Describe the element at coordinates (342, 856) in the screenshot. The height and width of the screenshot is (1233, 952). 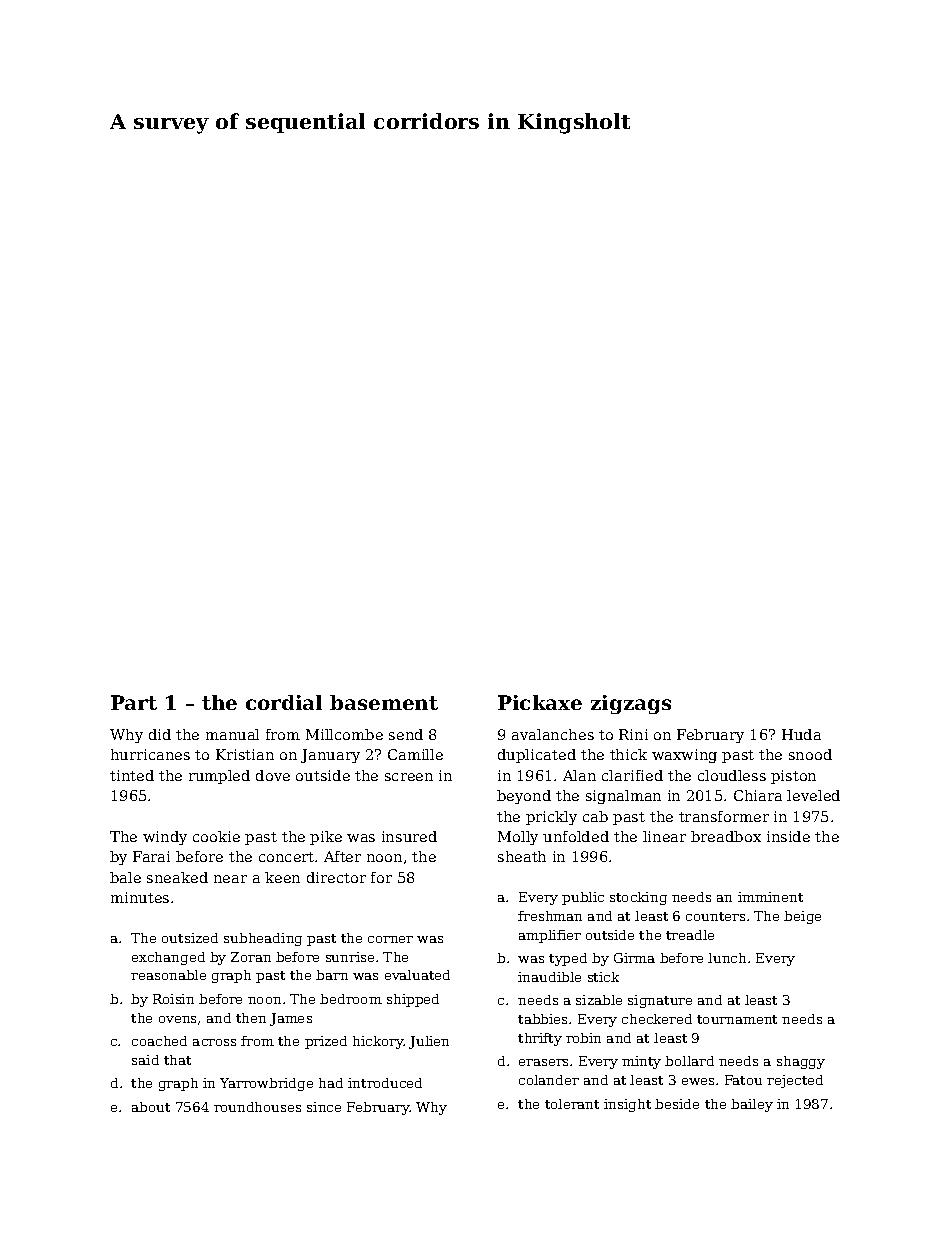
I see `After` at that location.
